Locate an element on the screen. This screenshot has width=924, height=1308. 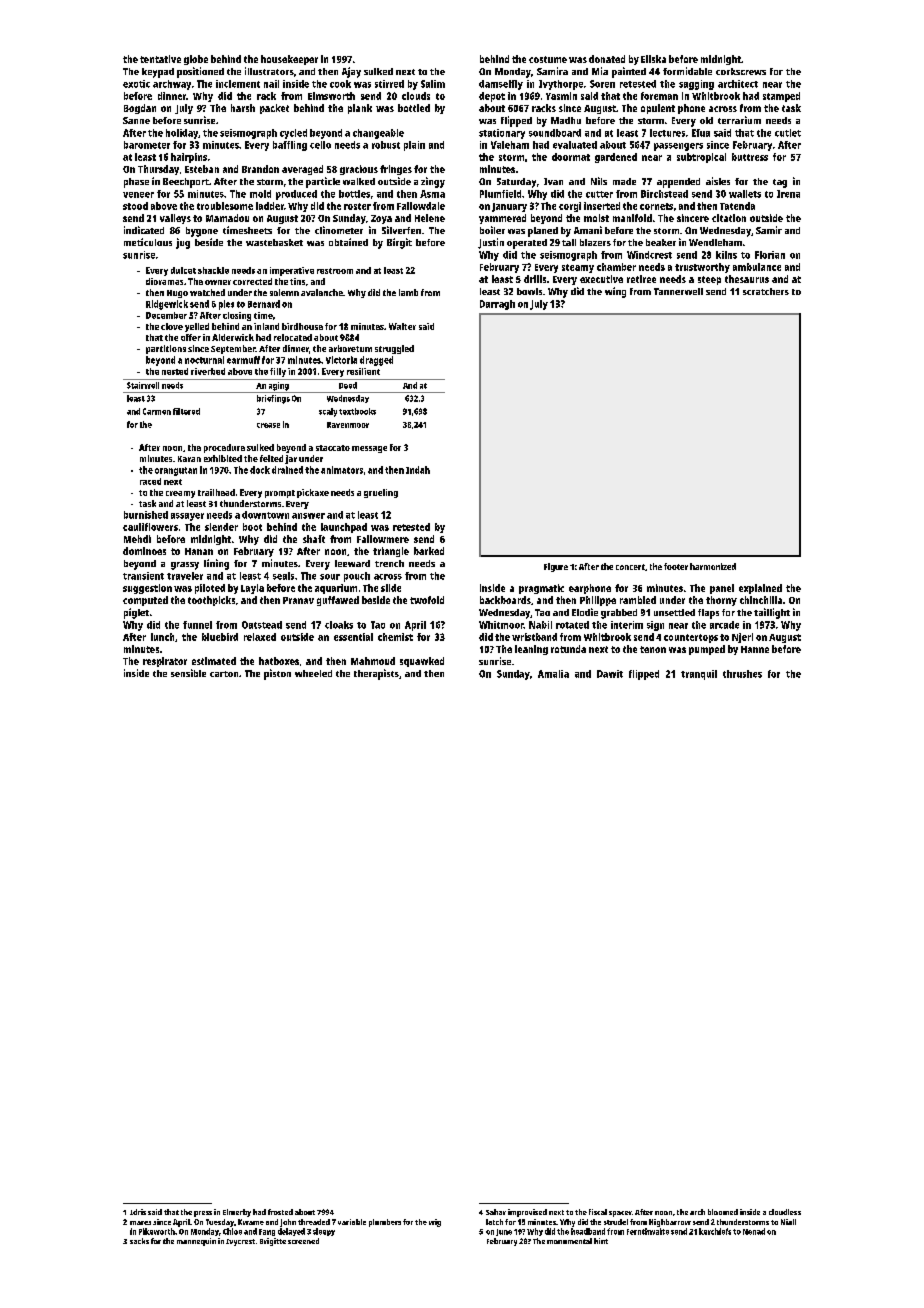
bloomed is located at coordinates (723, 1212).
